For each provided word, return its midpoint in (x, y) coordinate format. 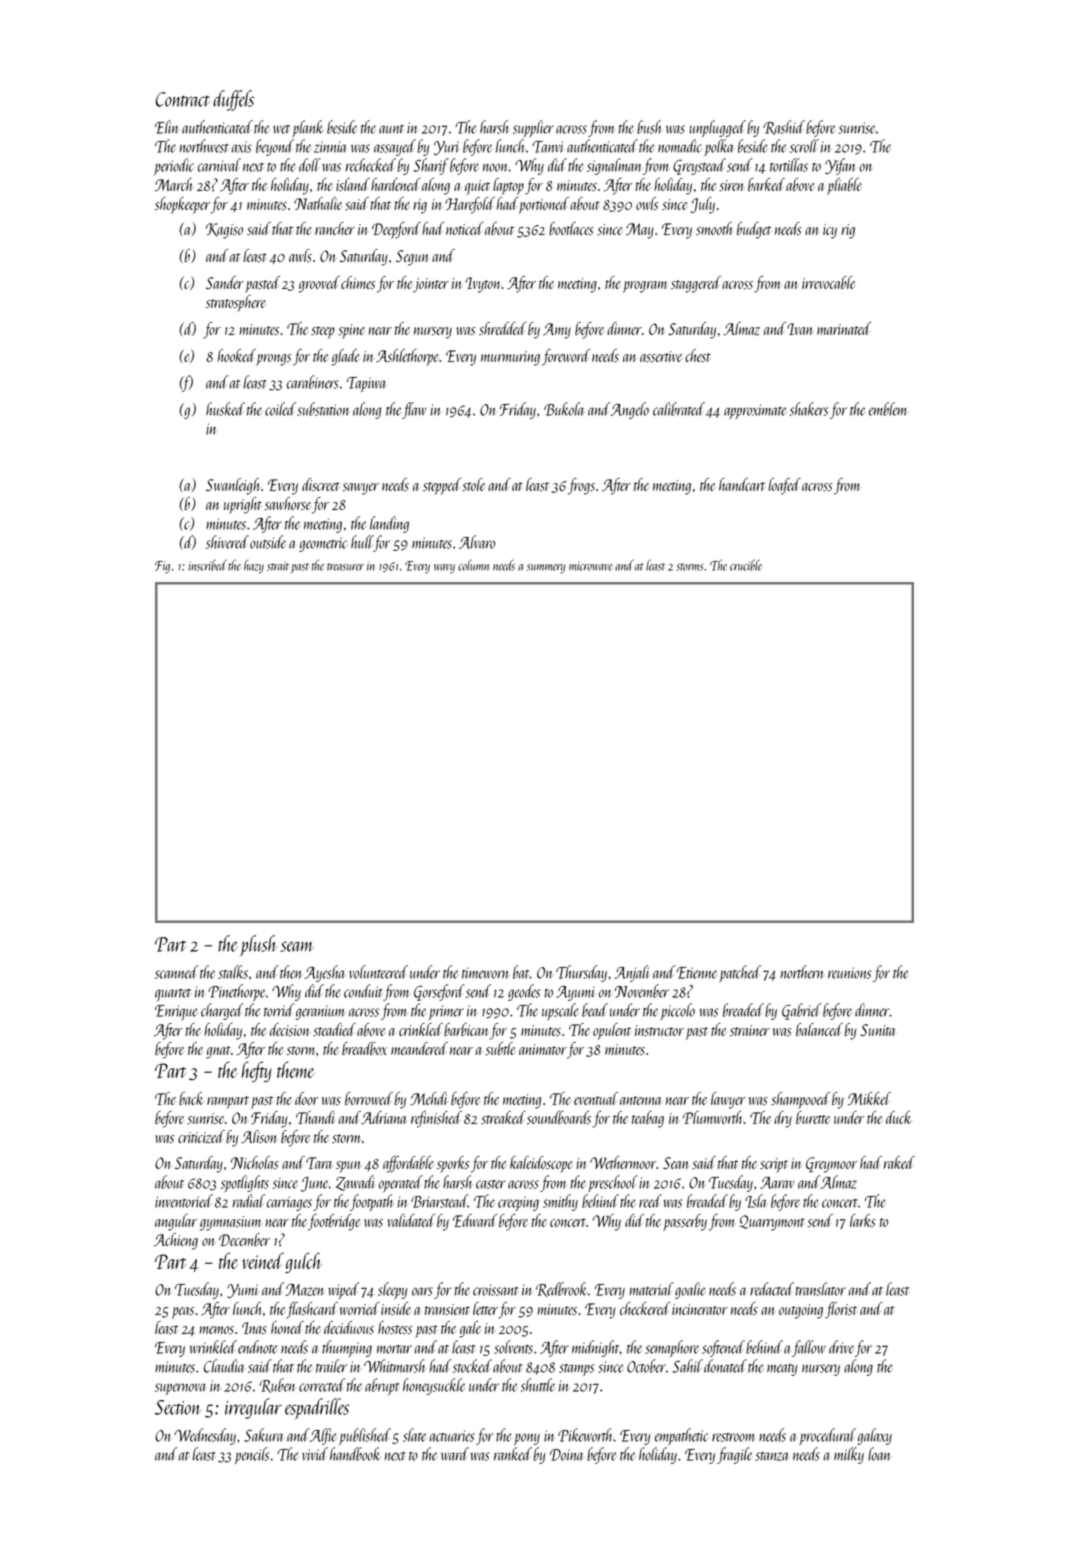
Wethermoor (623, 1162)
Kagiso (224, 231)
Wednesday (205, 1436)
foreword (566, 357)
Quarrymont (772, 1223)
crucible (746, 565)
